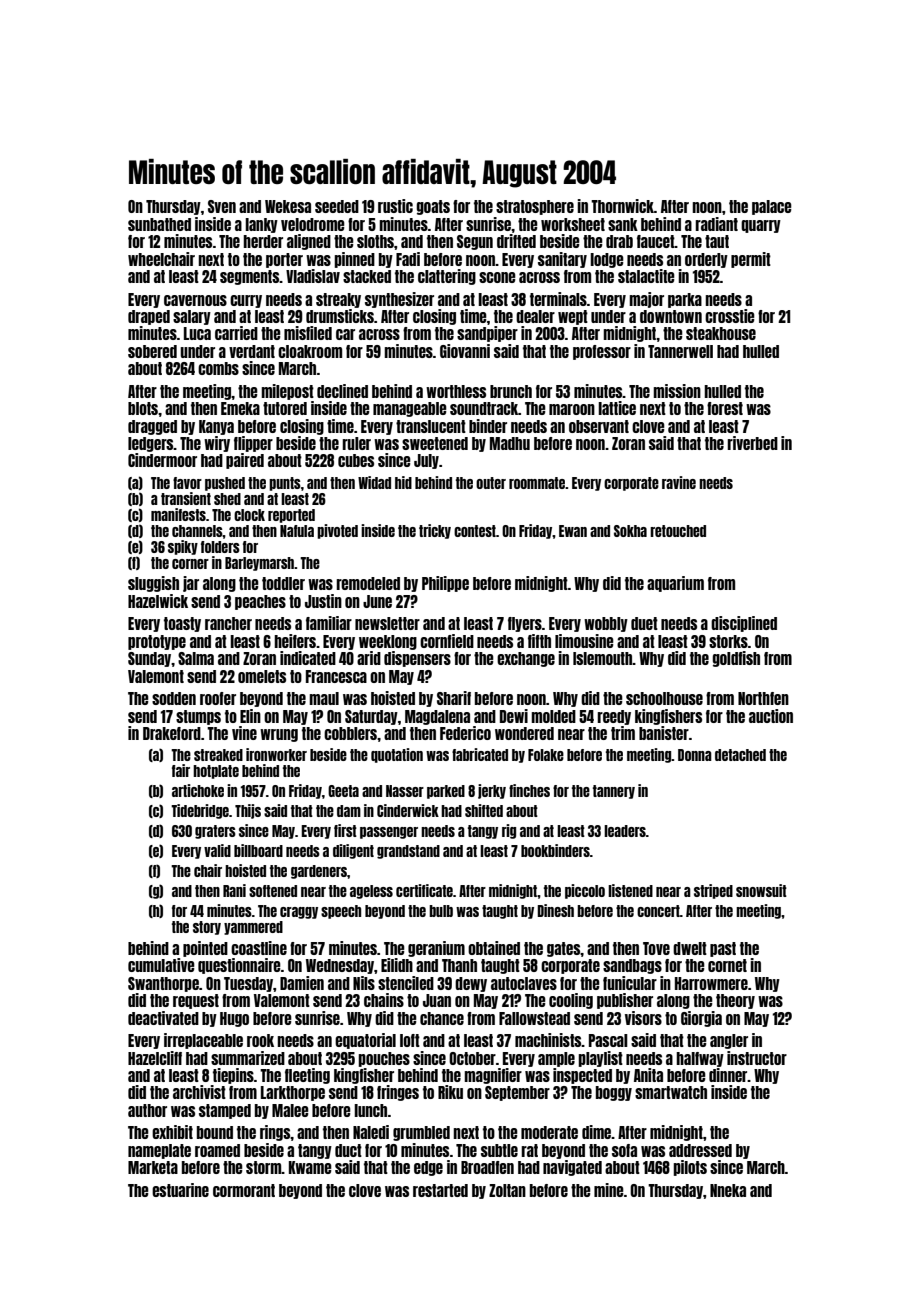 This image has height=1311, width=924. What do you see at coordinates (195, 300) in the image?
I see `cavernous` at bounding box center [195, 300].
